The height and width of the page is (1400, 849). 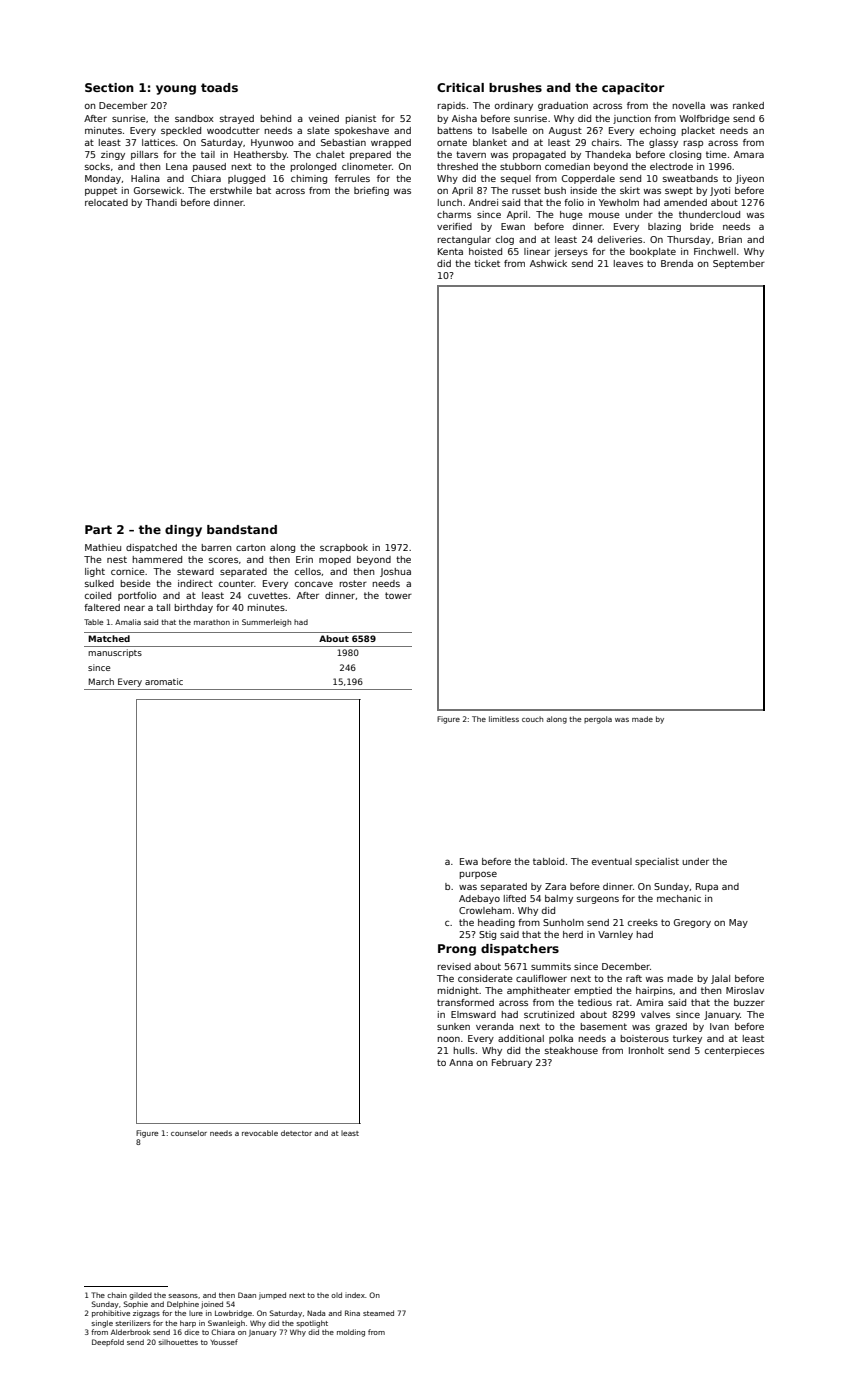 What do you see at coordinates (351, 1333) in the page?
I see `molding` at bounding box center [351, 1333].
